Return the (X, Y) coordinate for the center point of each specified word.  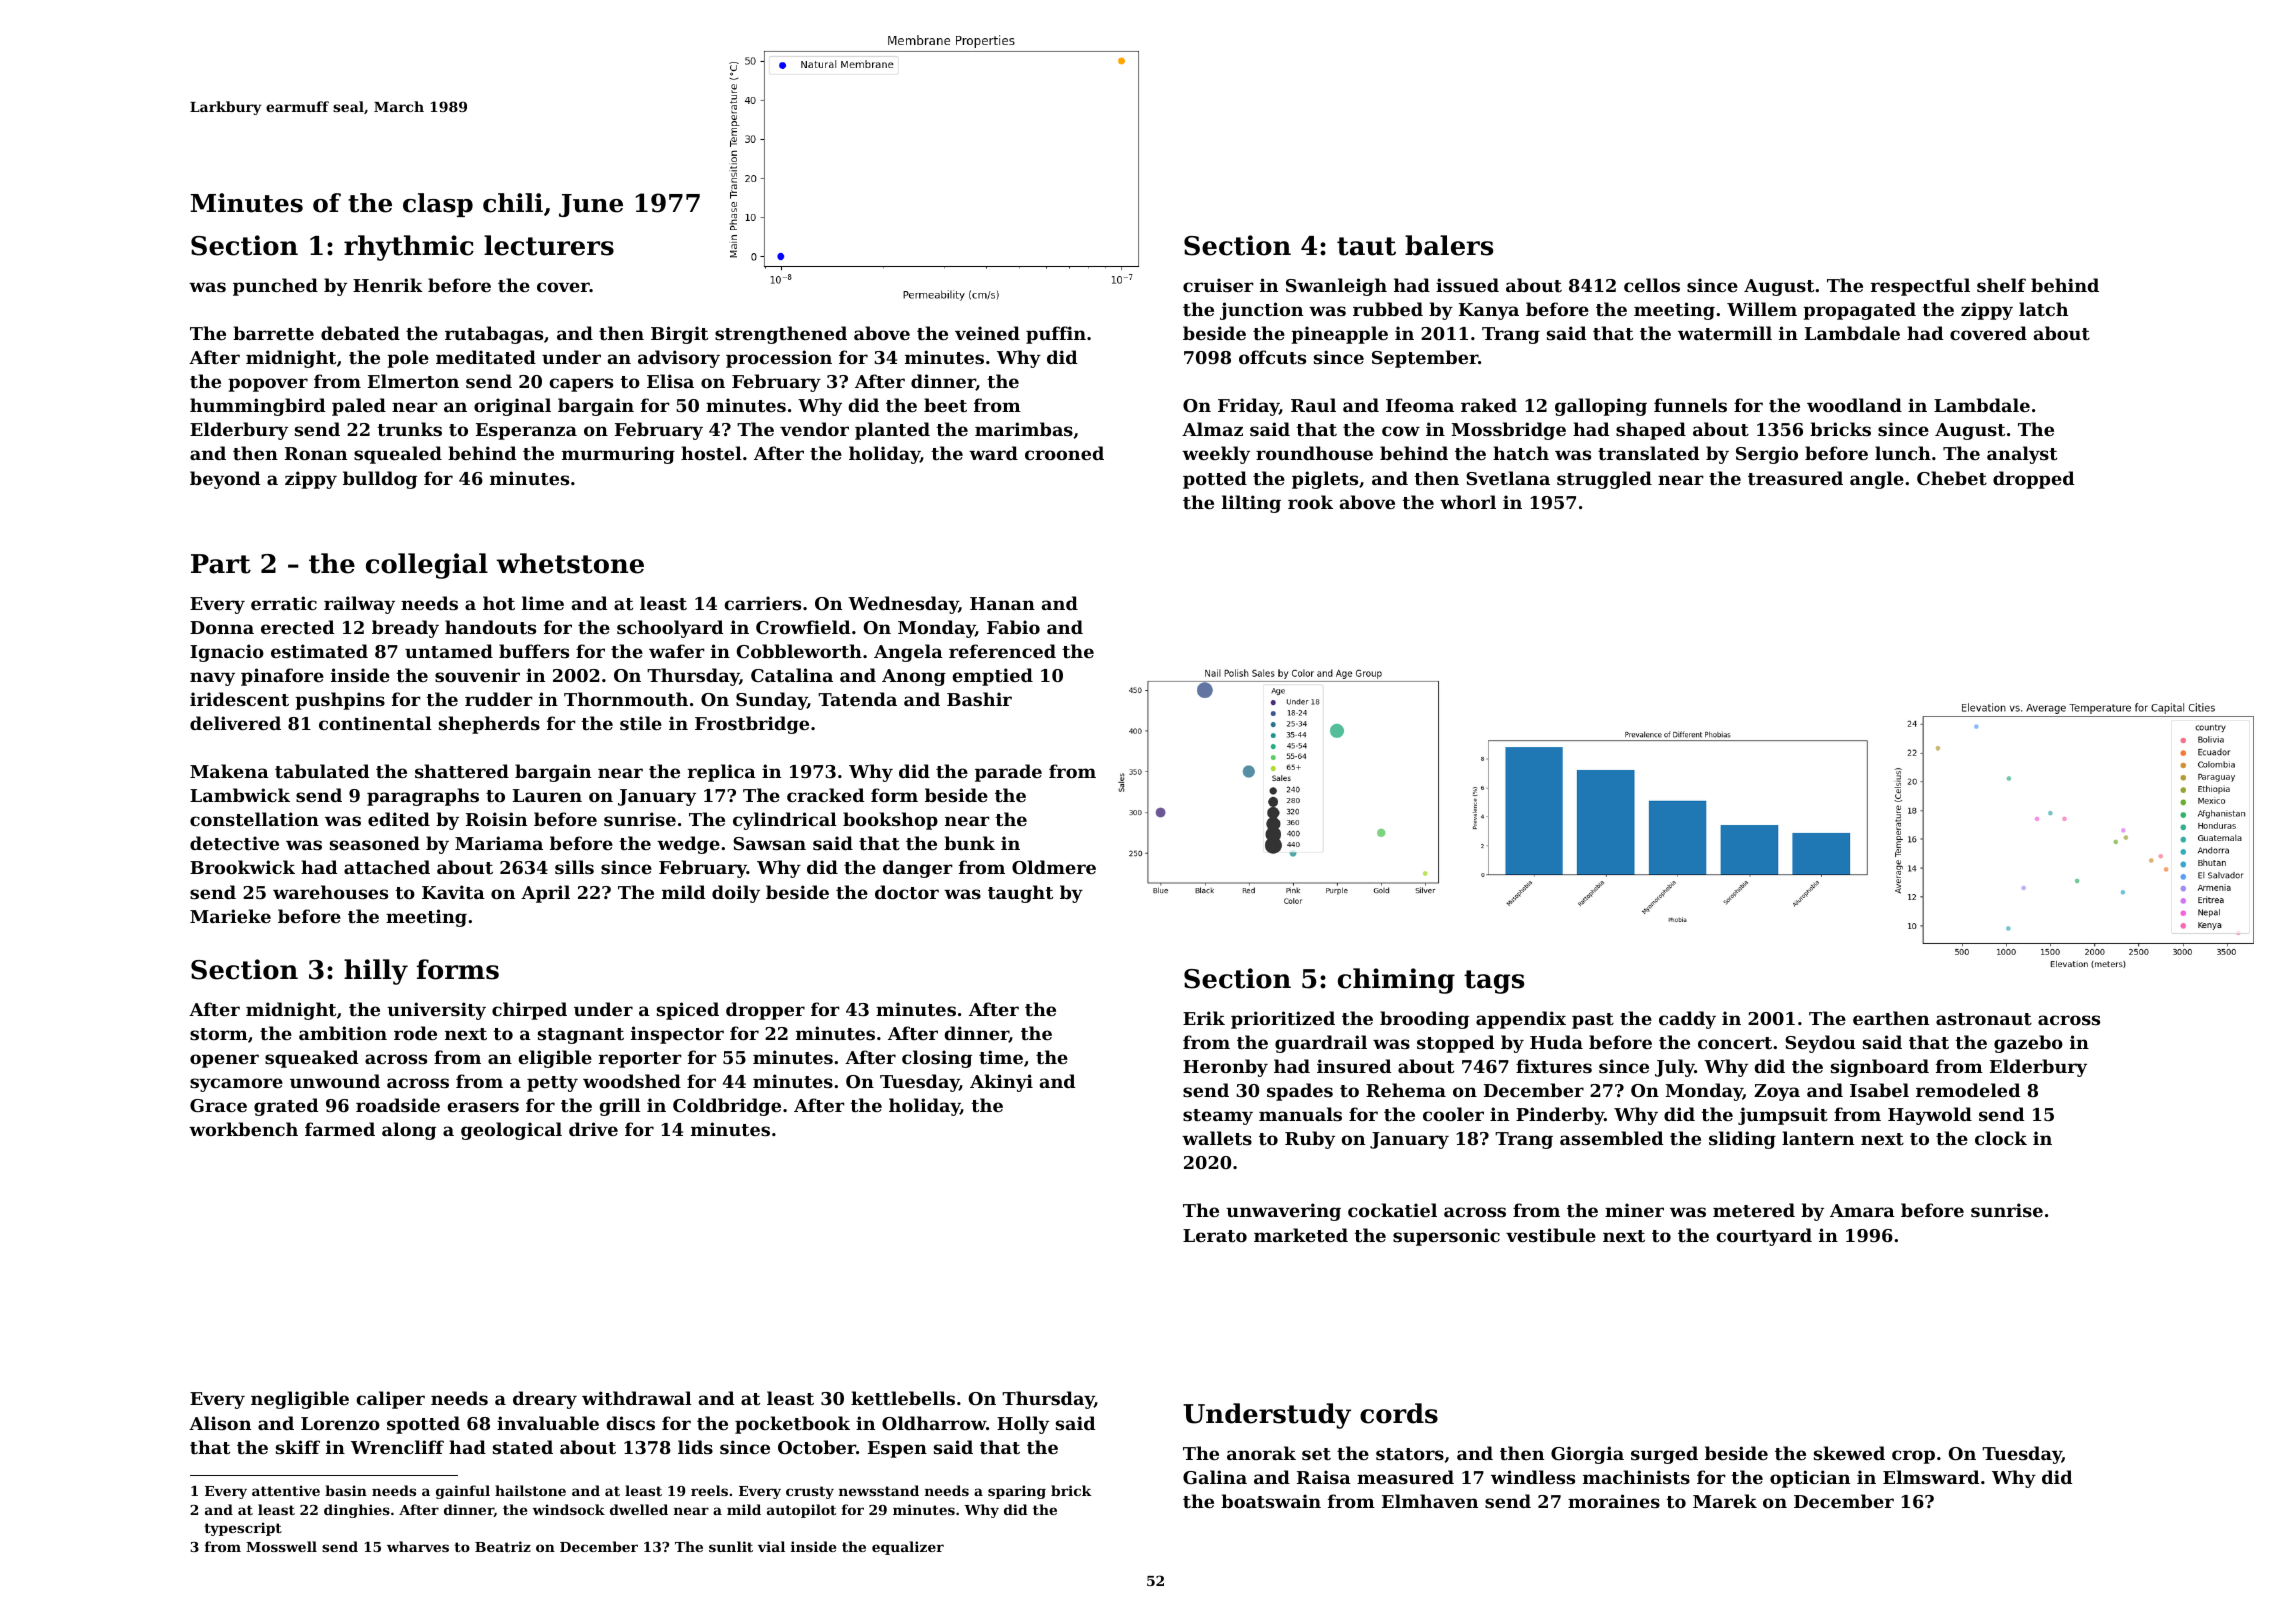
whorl (1468, 502)
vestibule (1551, 1235)
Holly (1023, 1425)
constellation (254, 819)
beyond (225, 480)
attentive (286, 1490)
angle (1877, 480)
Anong (914, 677)
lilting (1251, 504)
